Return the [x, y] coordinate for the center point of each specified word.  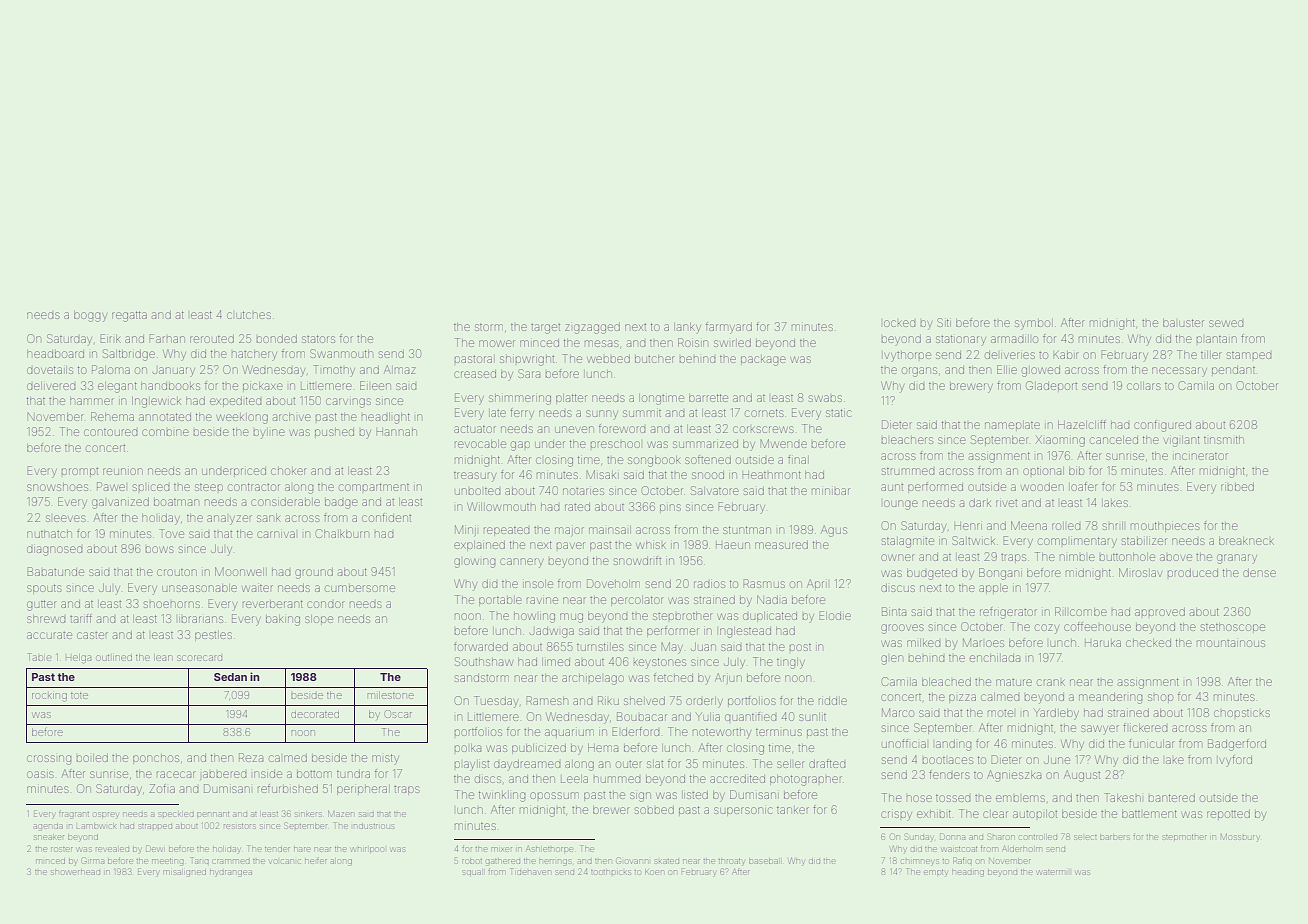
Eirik [110, 338]
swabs [825, 398]
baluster [1183, 323]
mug [571, 618]
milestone [391, 695]
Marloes [983, 642]
